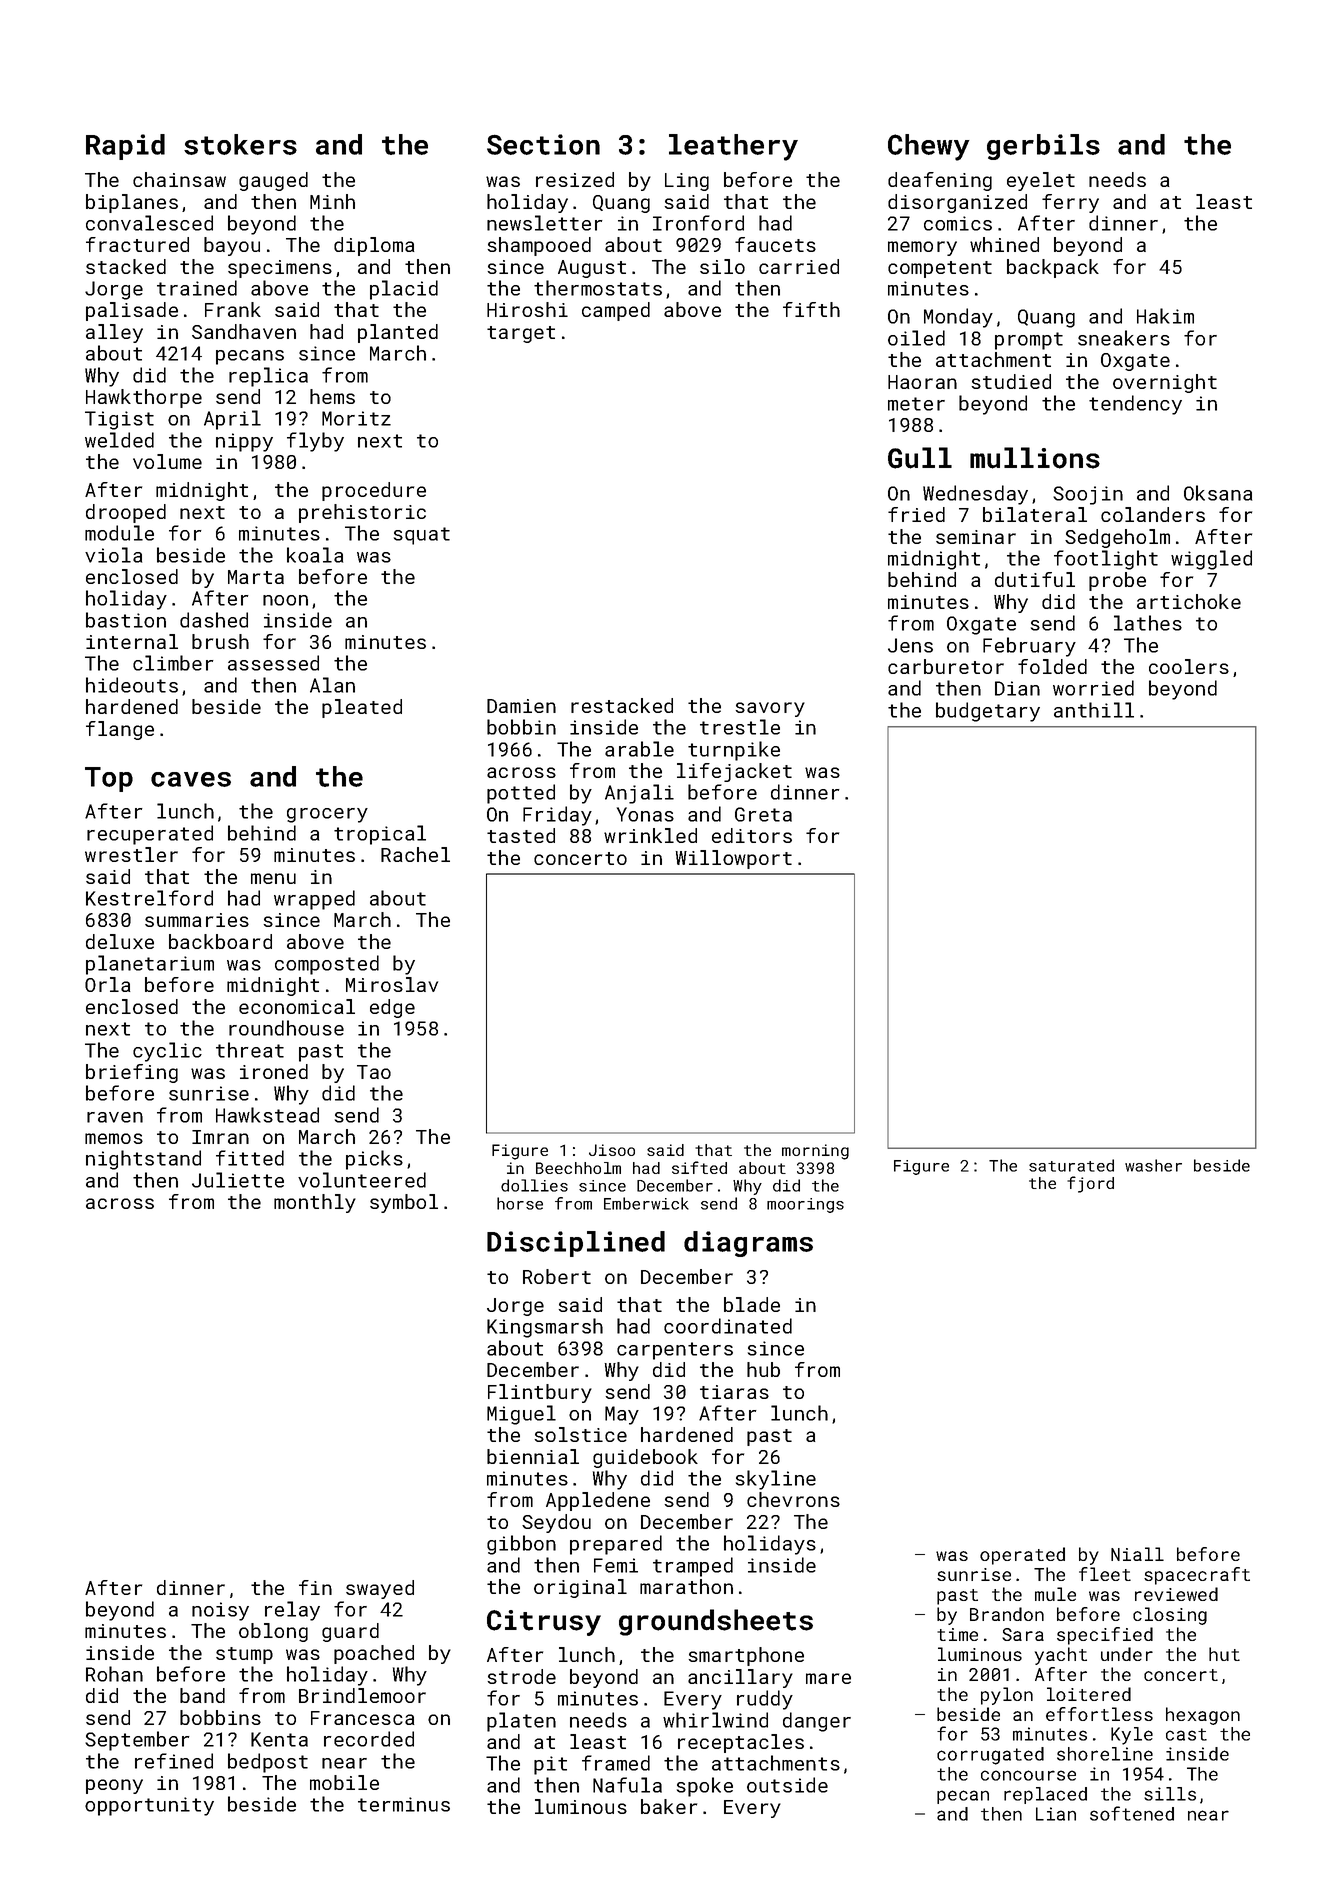  What do you see at coordinates (543, 144) in the page?
I see `Section` at bounding box center [543, 144].
